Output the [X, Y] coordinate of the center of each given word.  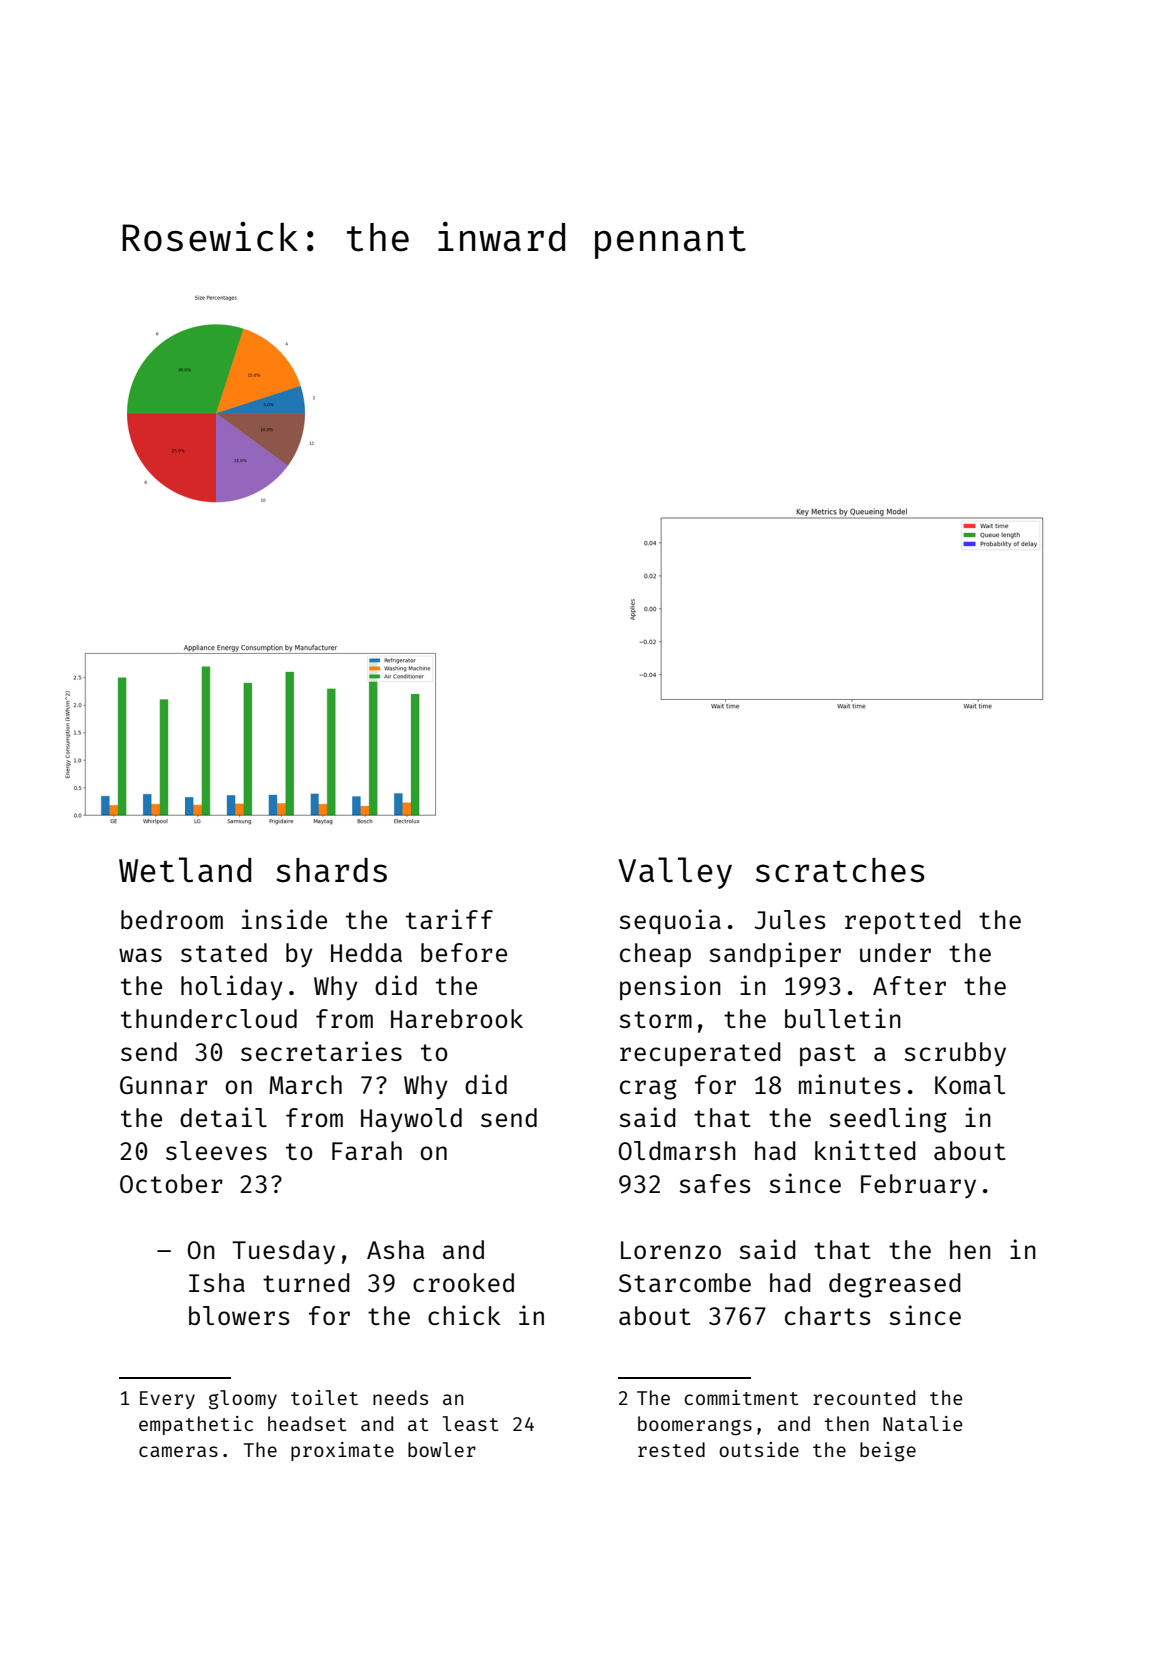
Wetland [185, 870]
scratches [840, 870]
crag [648, 1089]
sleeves [216, 1150]
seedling [888, 1120]
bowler [442, 1449]
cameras [178, 1451]
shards [331, 870]
